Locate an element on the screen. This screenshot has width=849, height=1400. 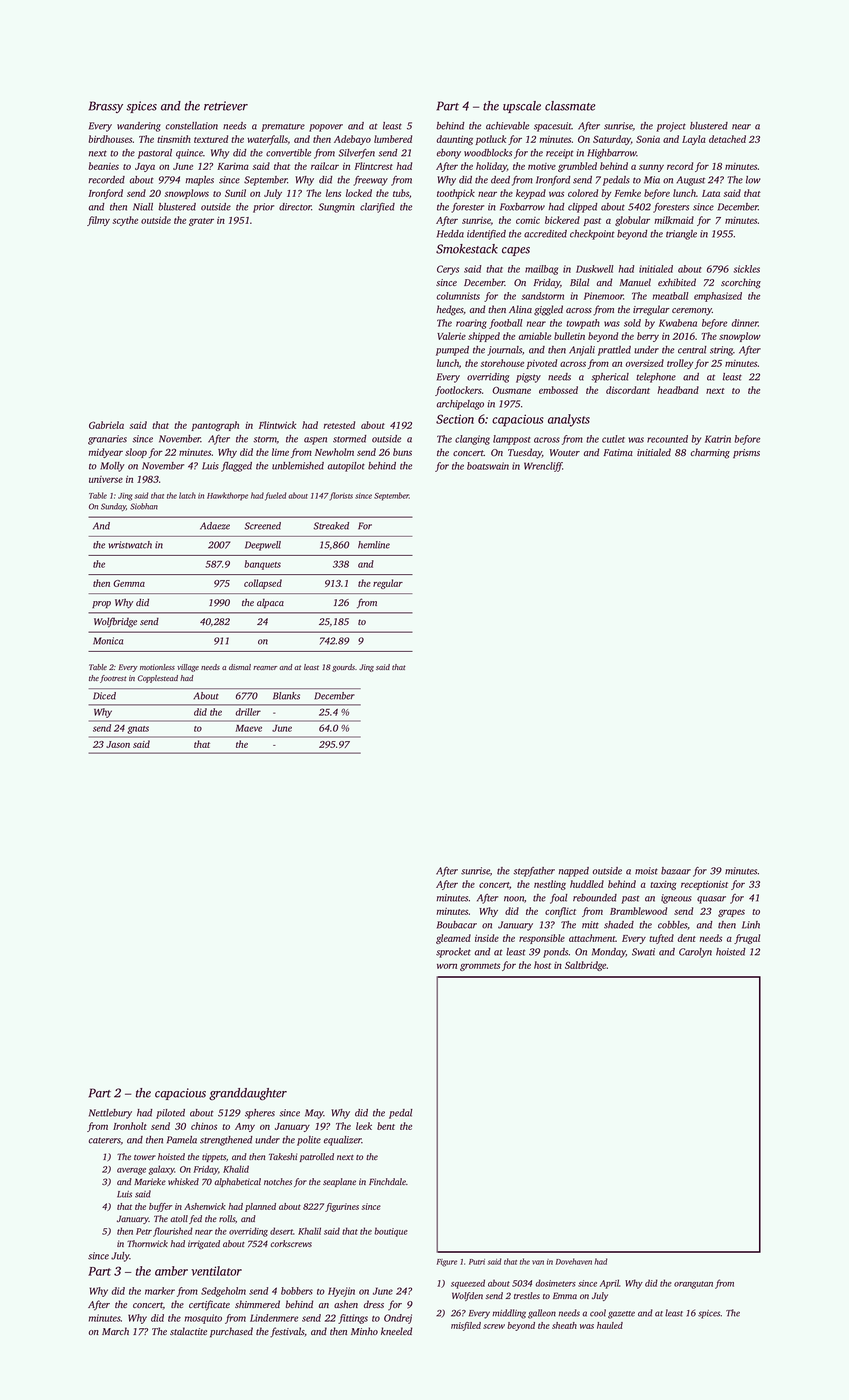
leek is located at coordinates (364, 1126).
